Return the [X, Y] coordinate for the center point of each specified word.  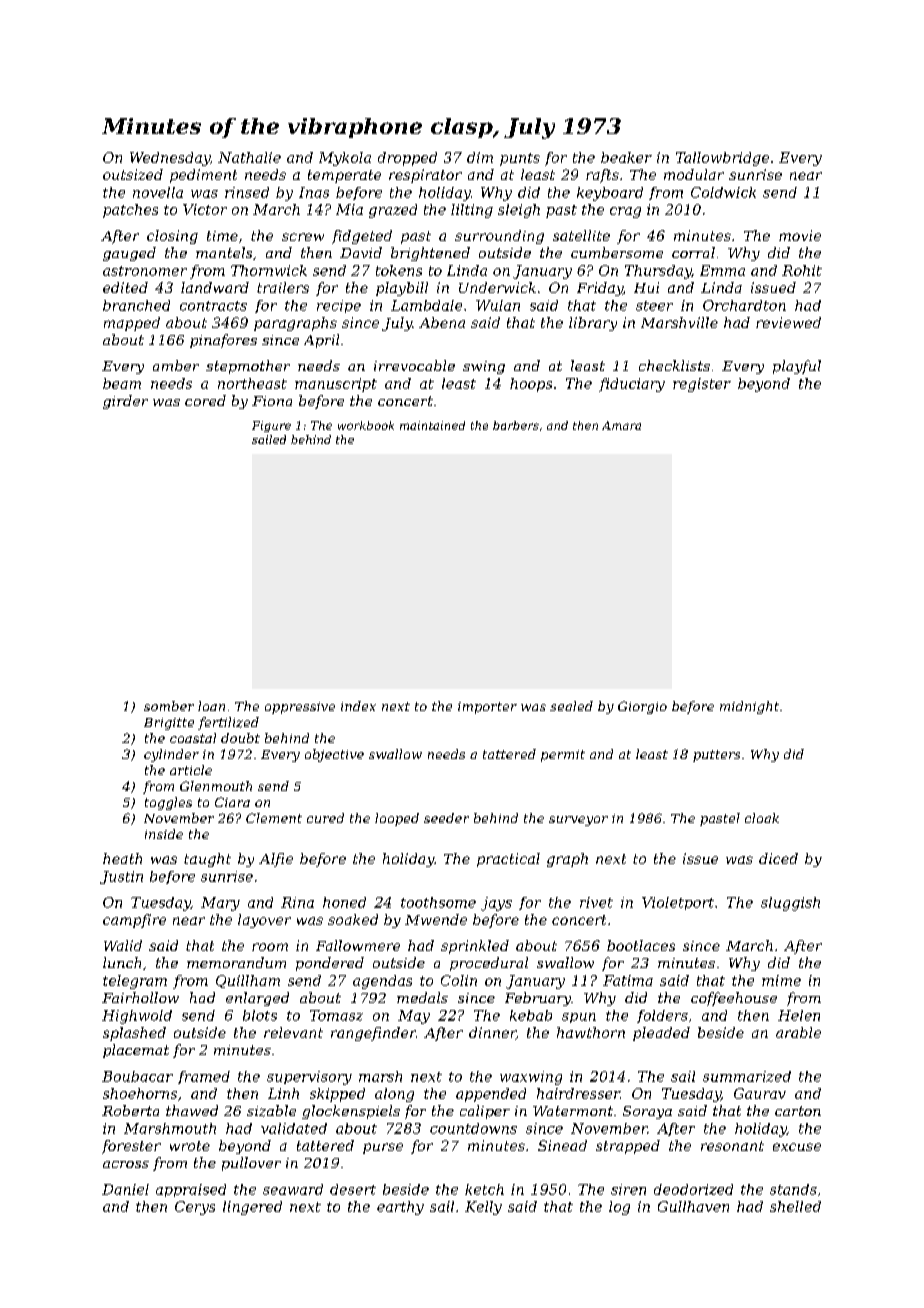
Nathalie [249, 157]
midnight [749, 707]
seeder [446, 818]
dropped [407, 159]
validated [294, 1128]
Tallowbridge [722, 159]
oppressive [300, 708]
